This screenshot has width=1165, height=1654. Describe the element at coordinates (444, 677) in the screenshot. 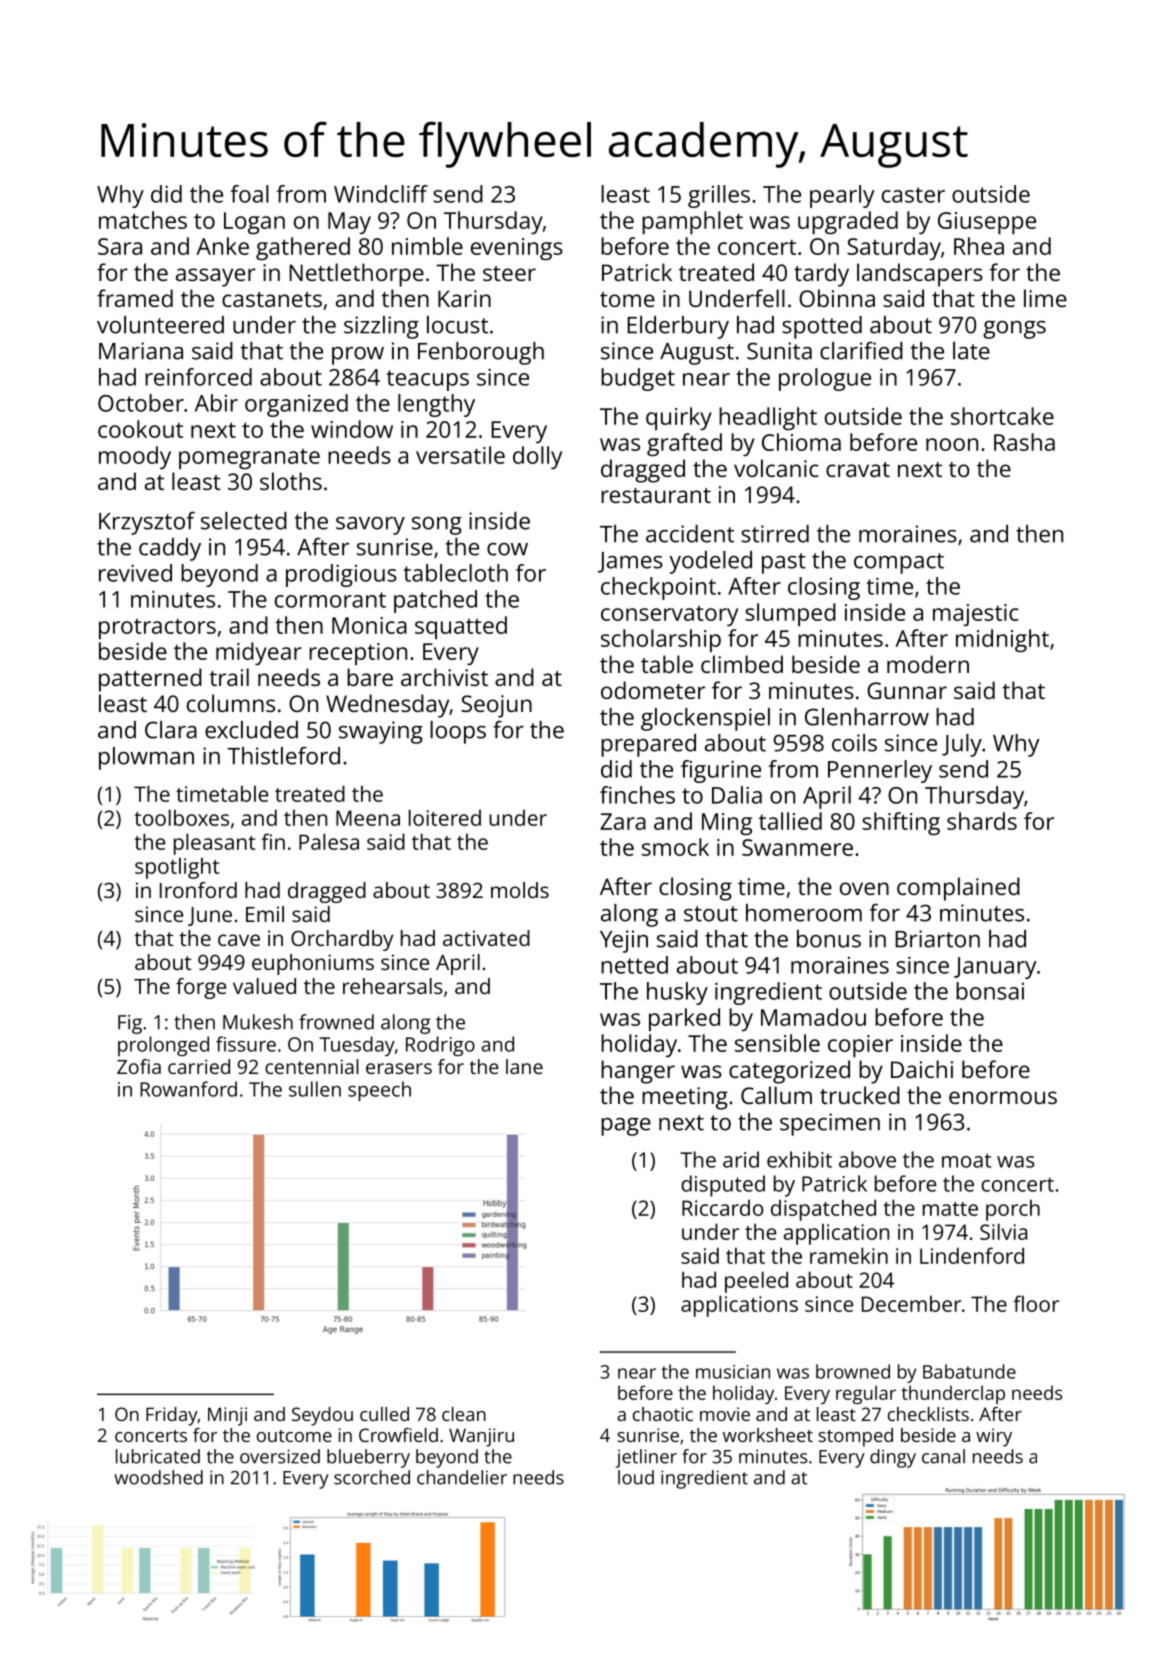

I see `archivist` at that location.
